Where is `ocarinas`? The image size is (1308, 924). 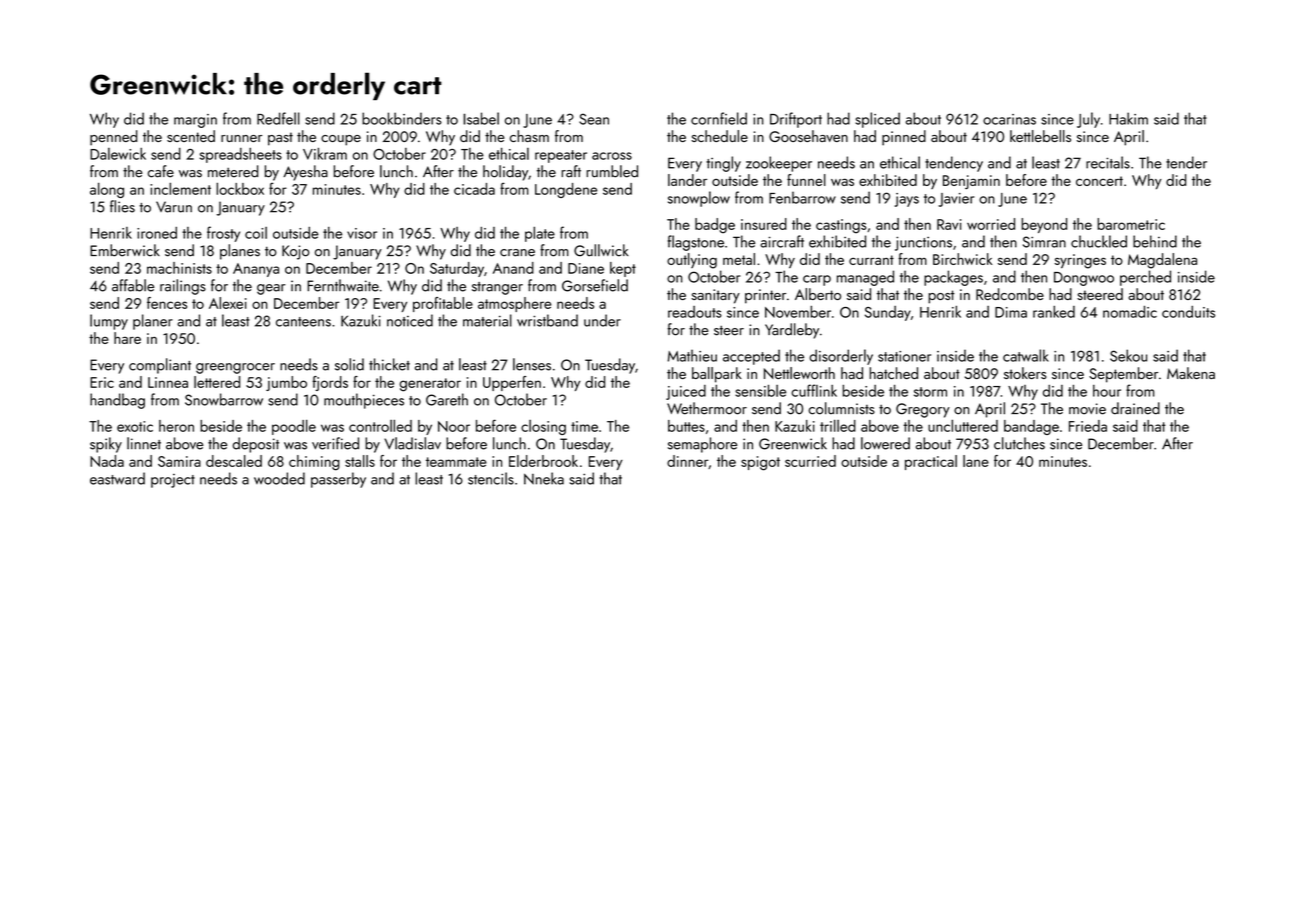 ocarinas is located at coordinates (1009, 119).
